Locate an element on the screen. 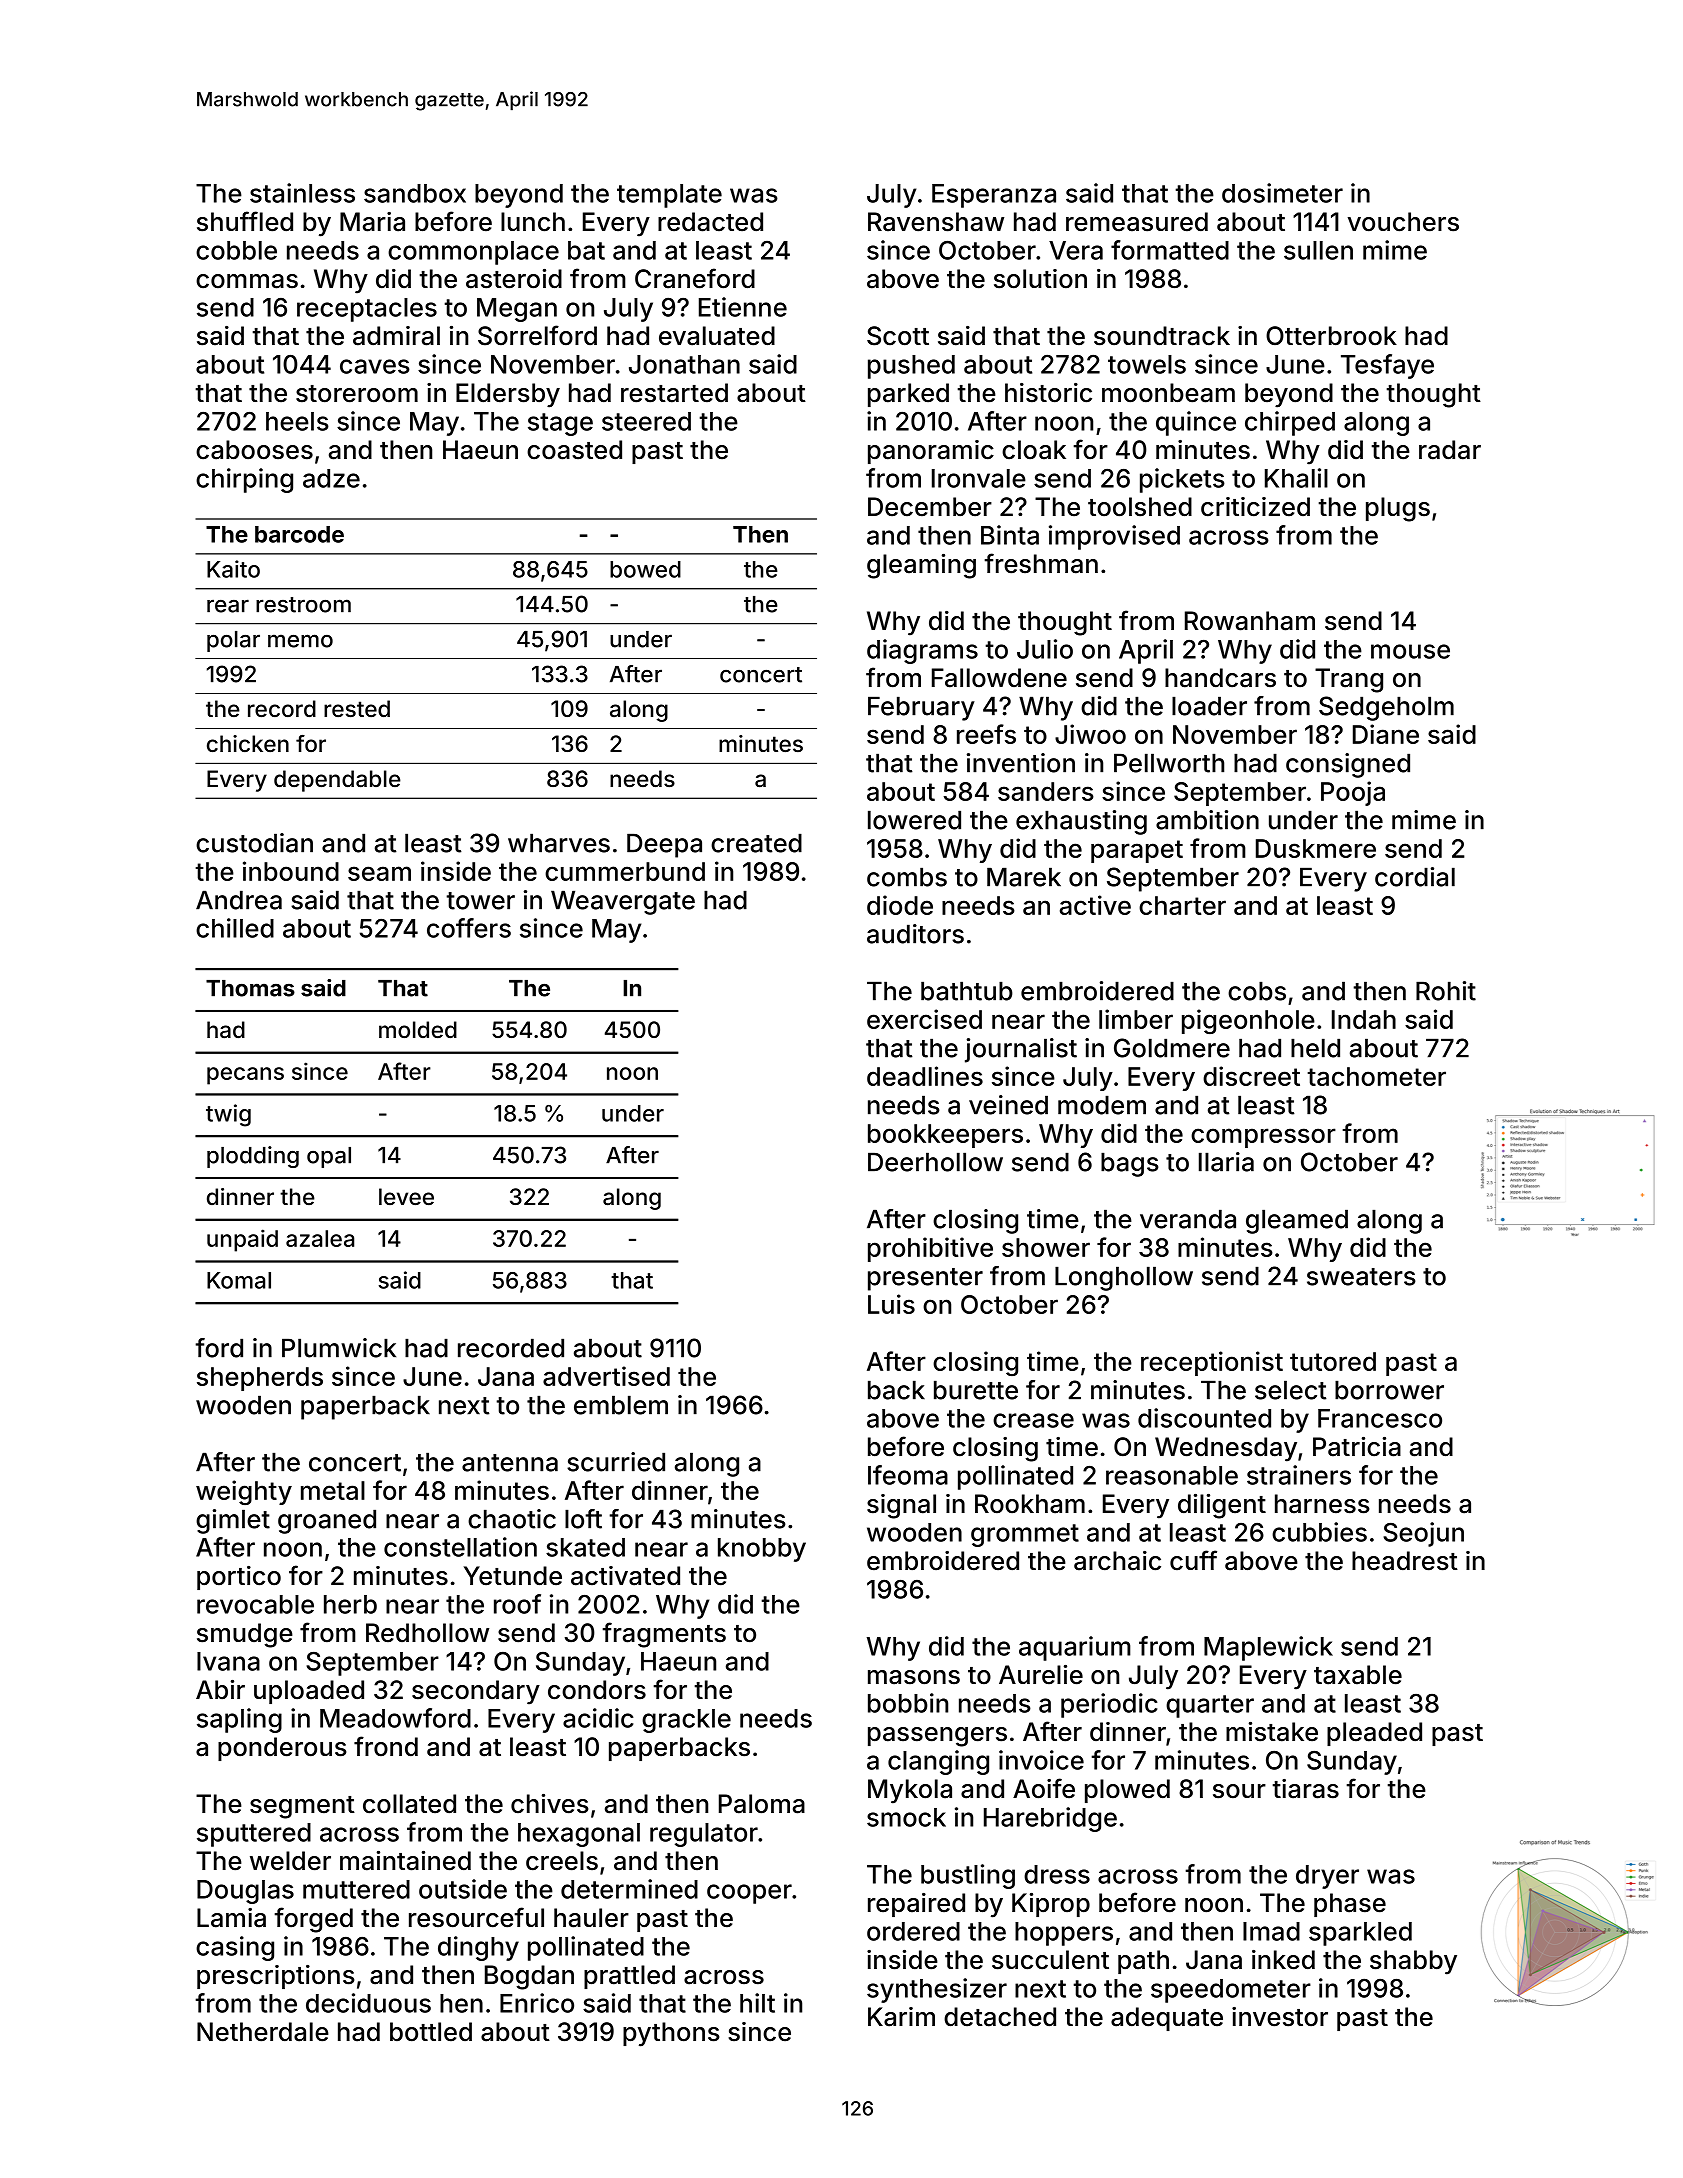 This screenshot has height=2178, width=1683. masons is located at coordinates (914, 1677).
